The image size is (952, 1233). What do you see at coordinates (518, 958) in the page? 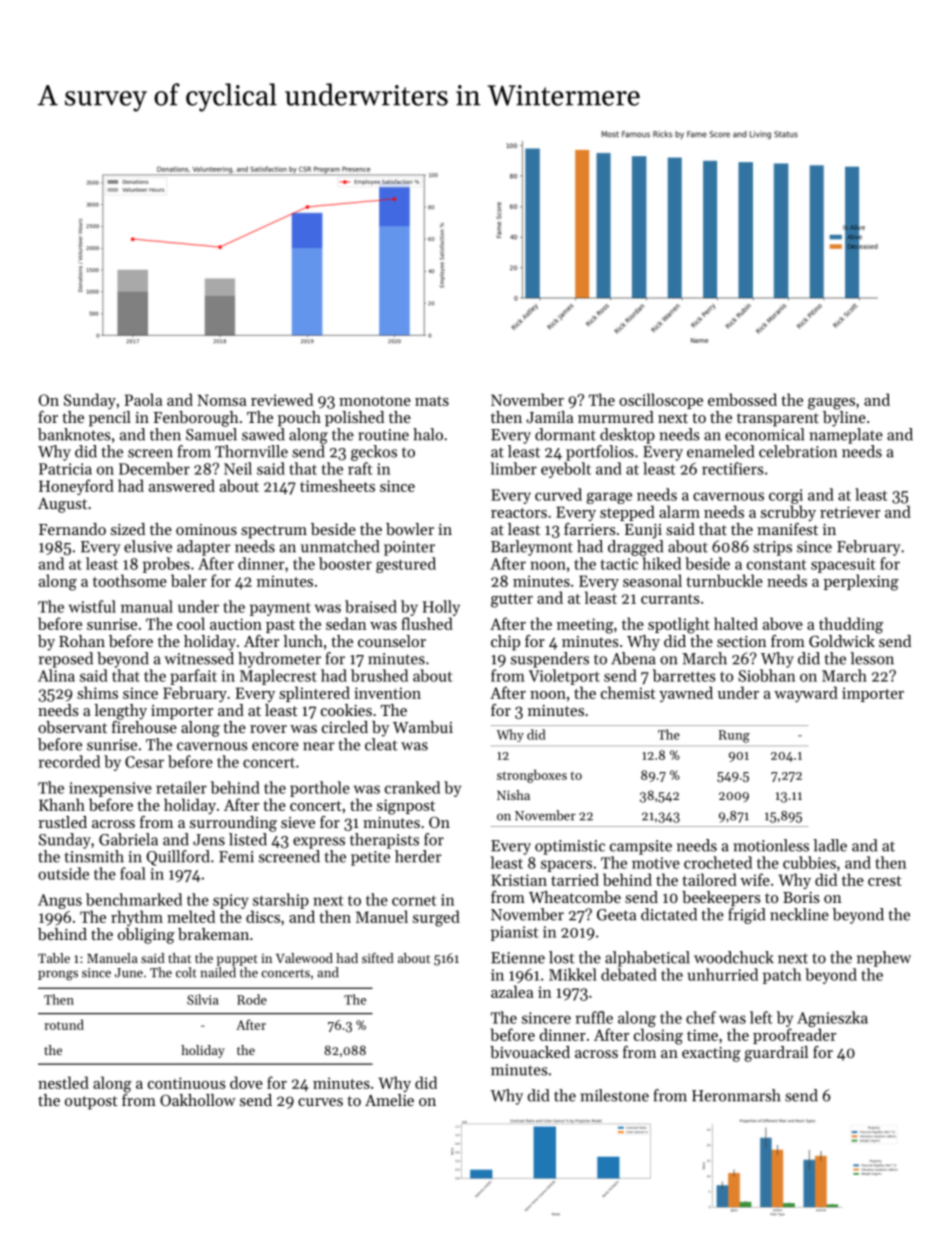
I see `Etienne` at bounding box center [518, 958].
